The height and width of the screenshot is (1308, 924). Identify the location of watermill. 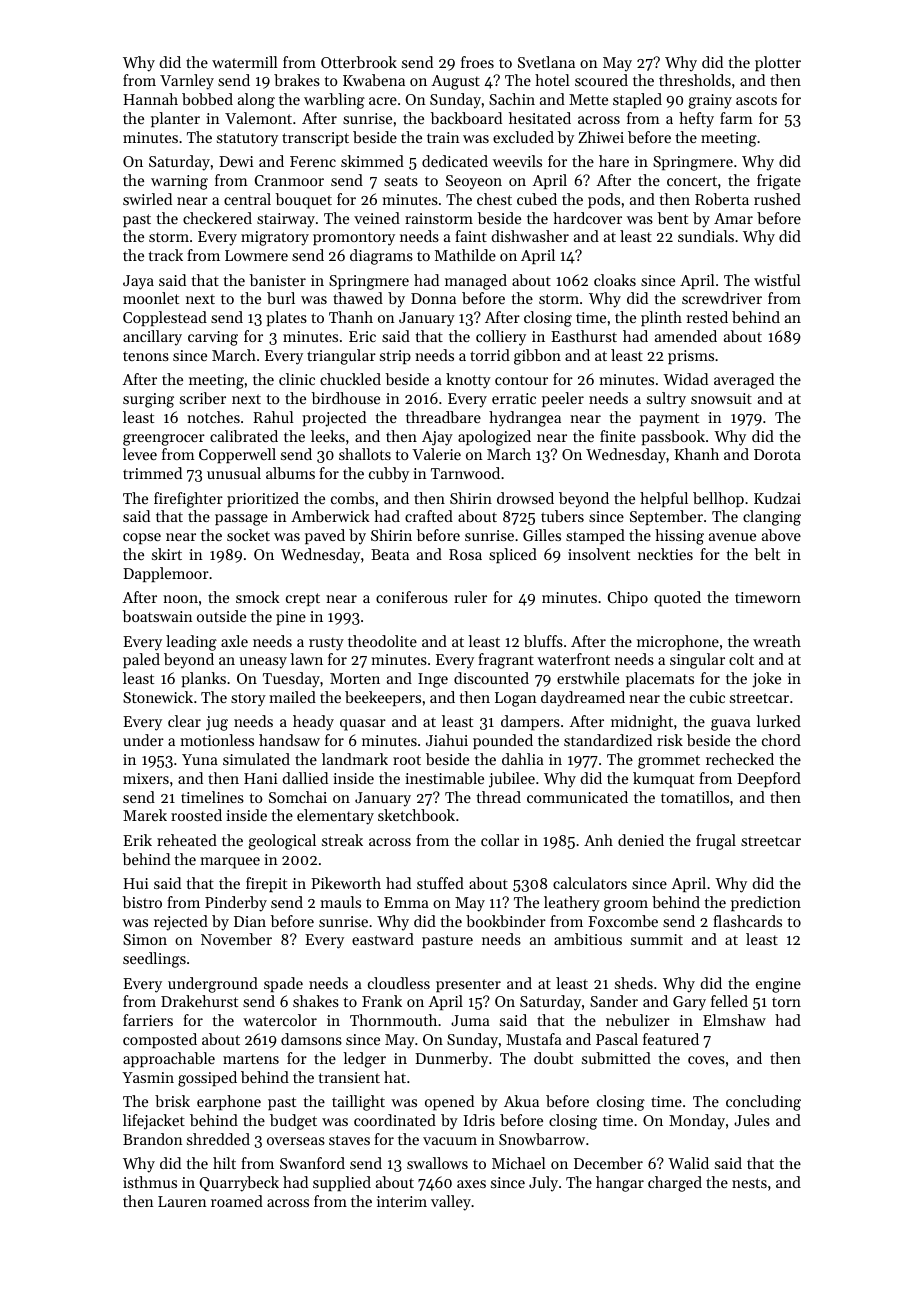
(245, 62).
